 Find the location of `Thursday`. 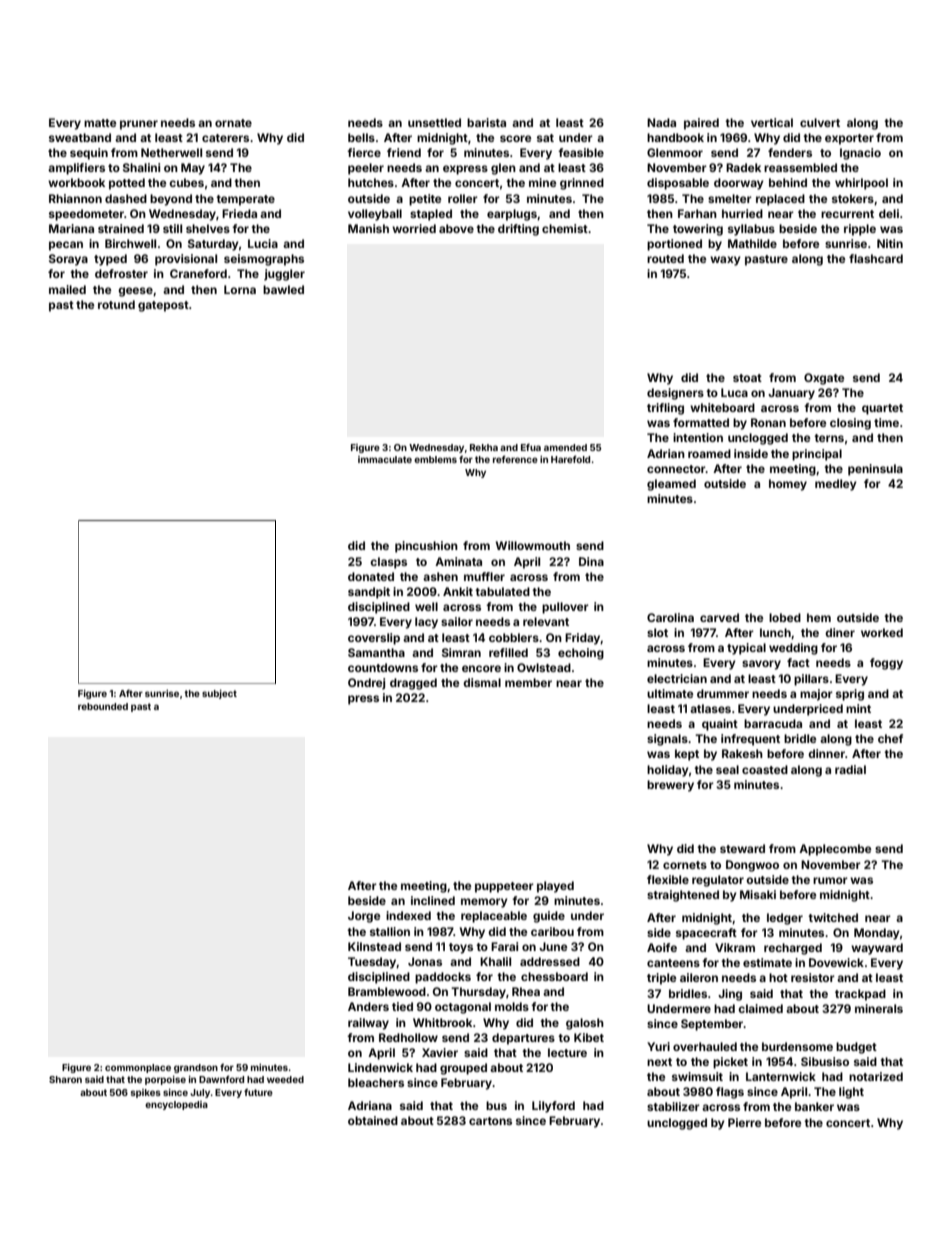

Thursday is located at coordinates (478, 993).
